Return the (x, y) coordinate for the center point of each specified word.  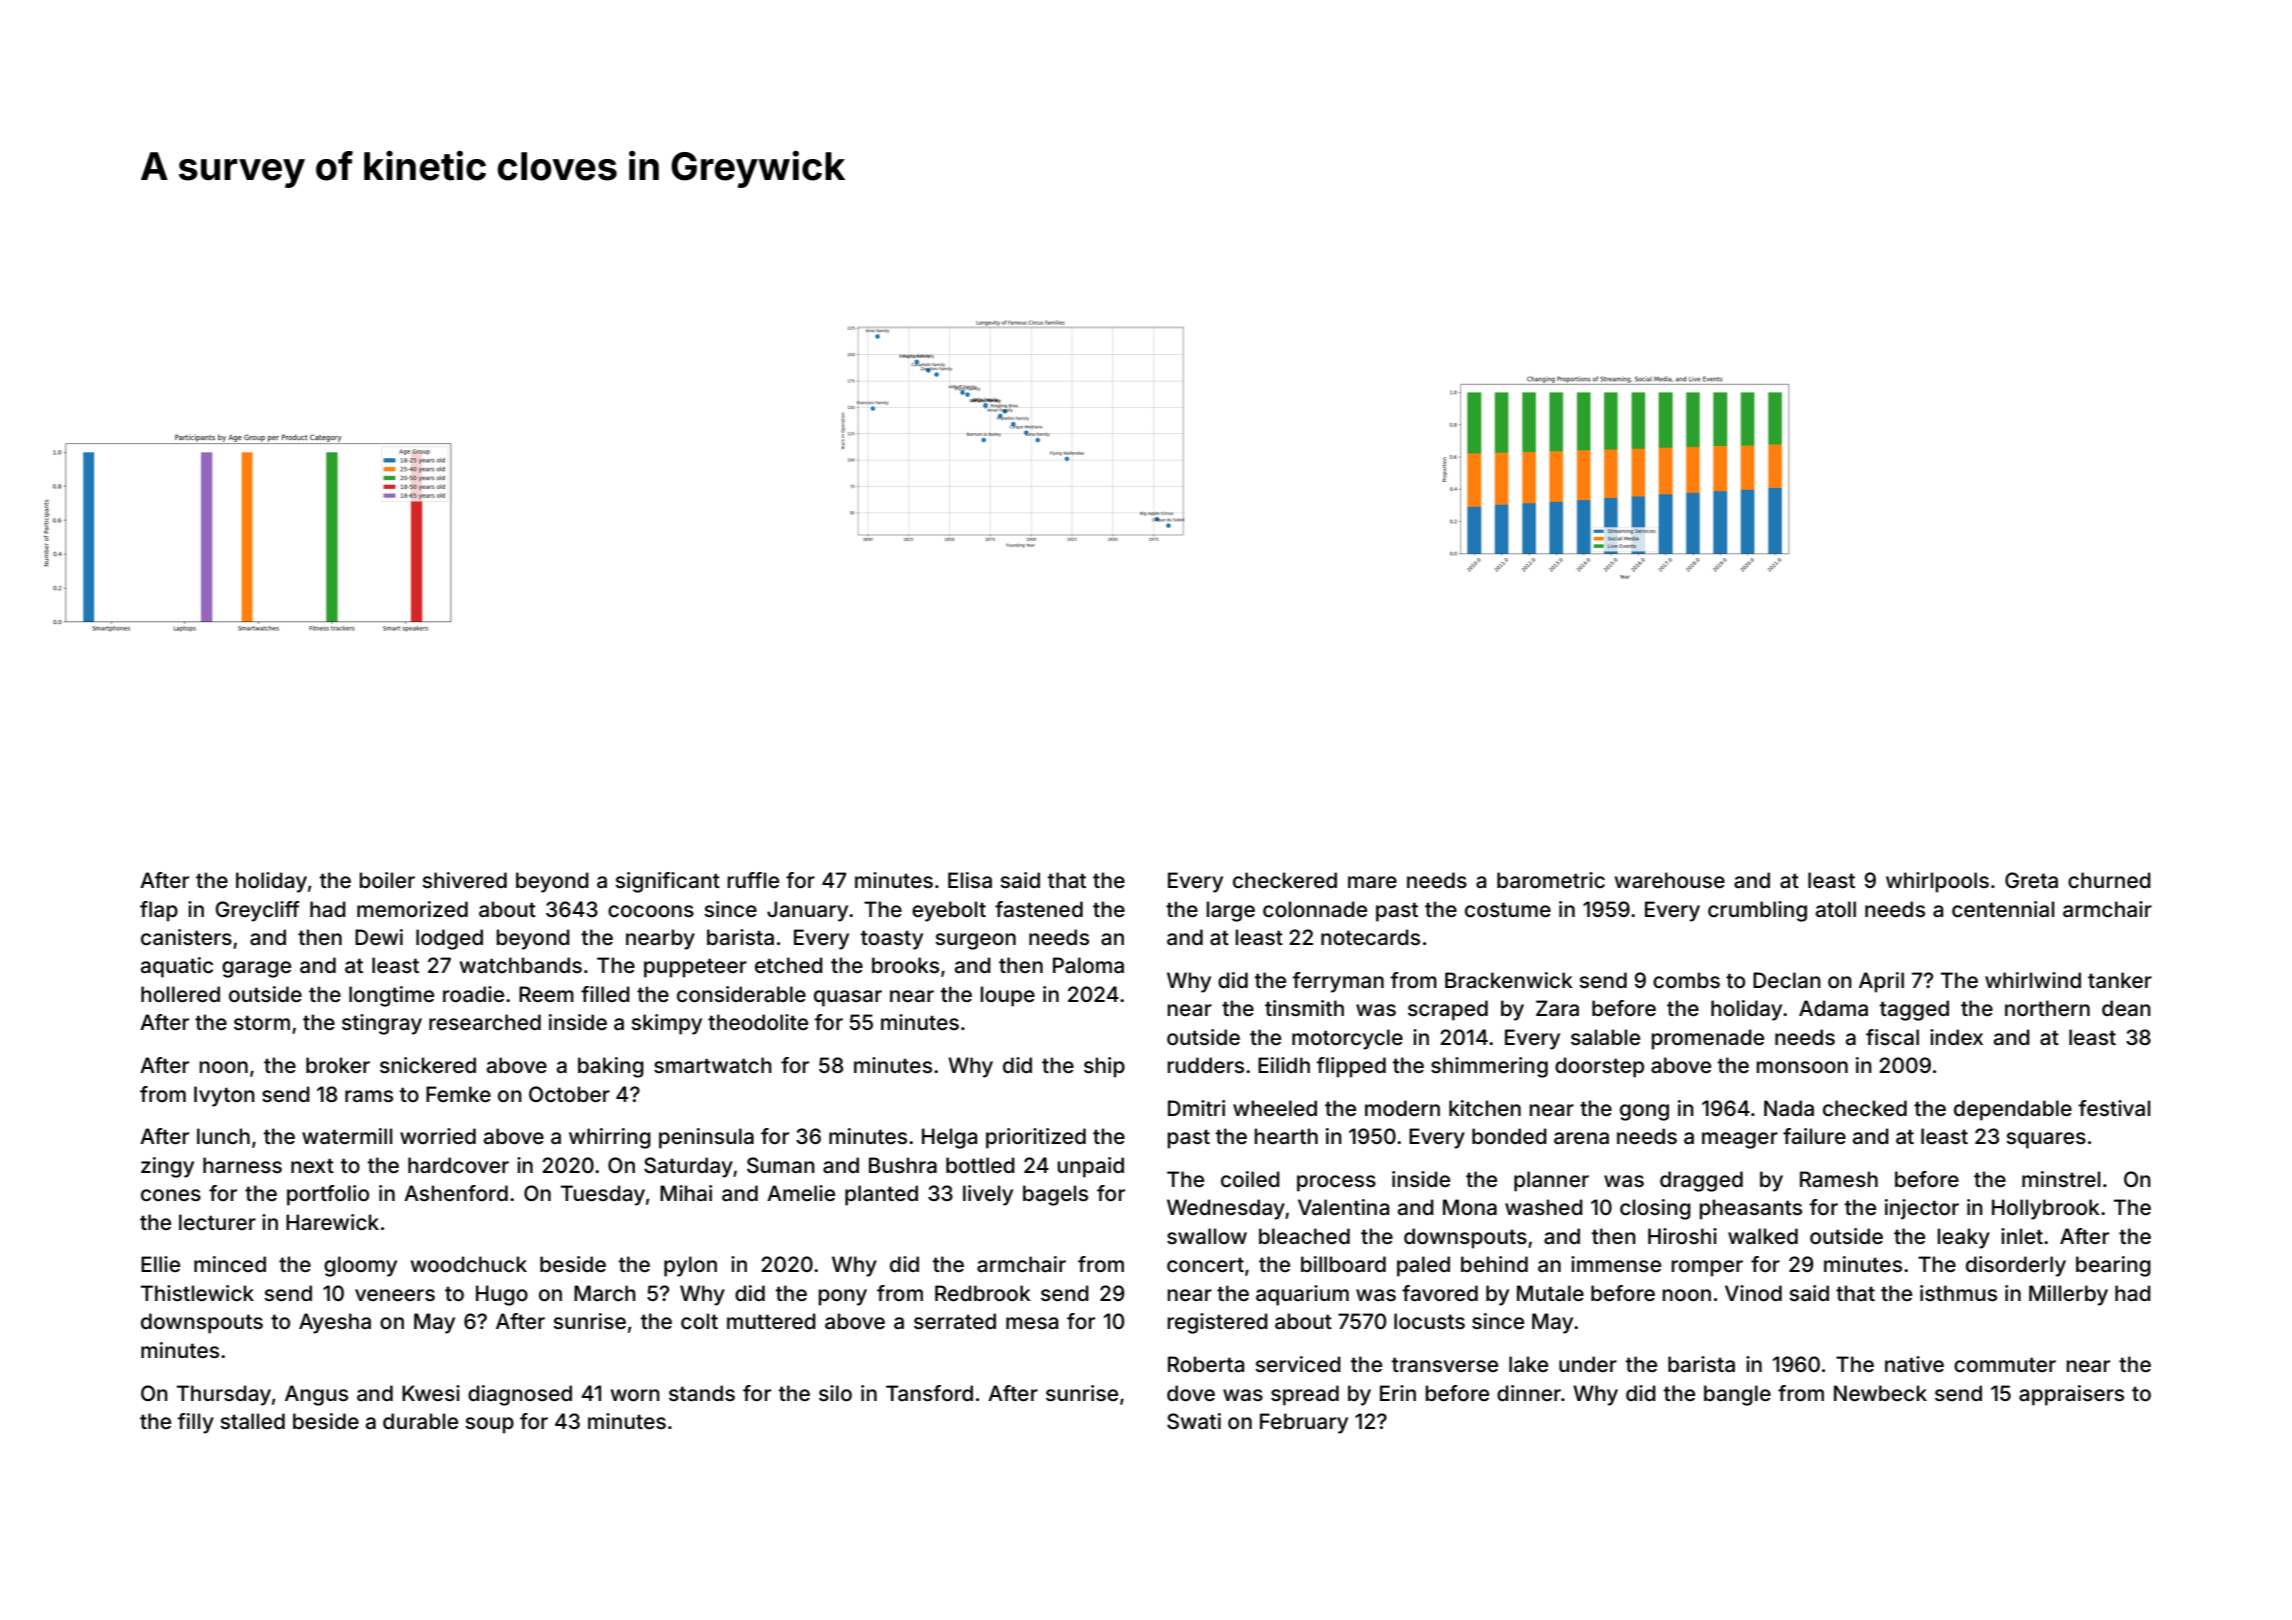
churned (2109, 880)
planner (1551, 1181)
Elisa (970, 880)
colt (699, 1321)
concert (1205, 1264)
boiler (387, 880)
